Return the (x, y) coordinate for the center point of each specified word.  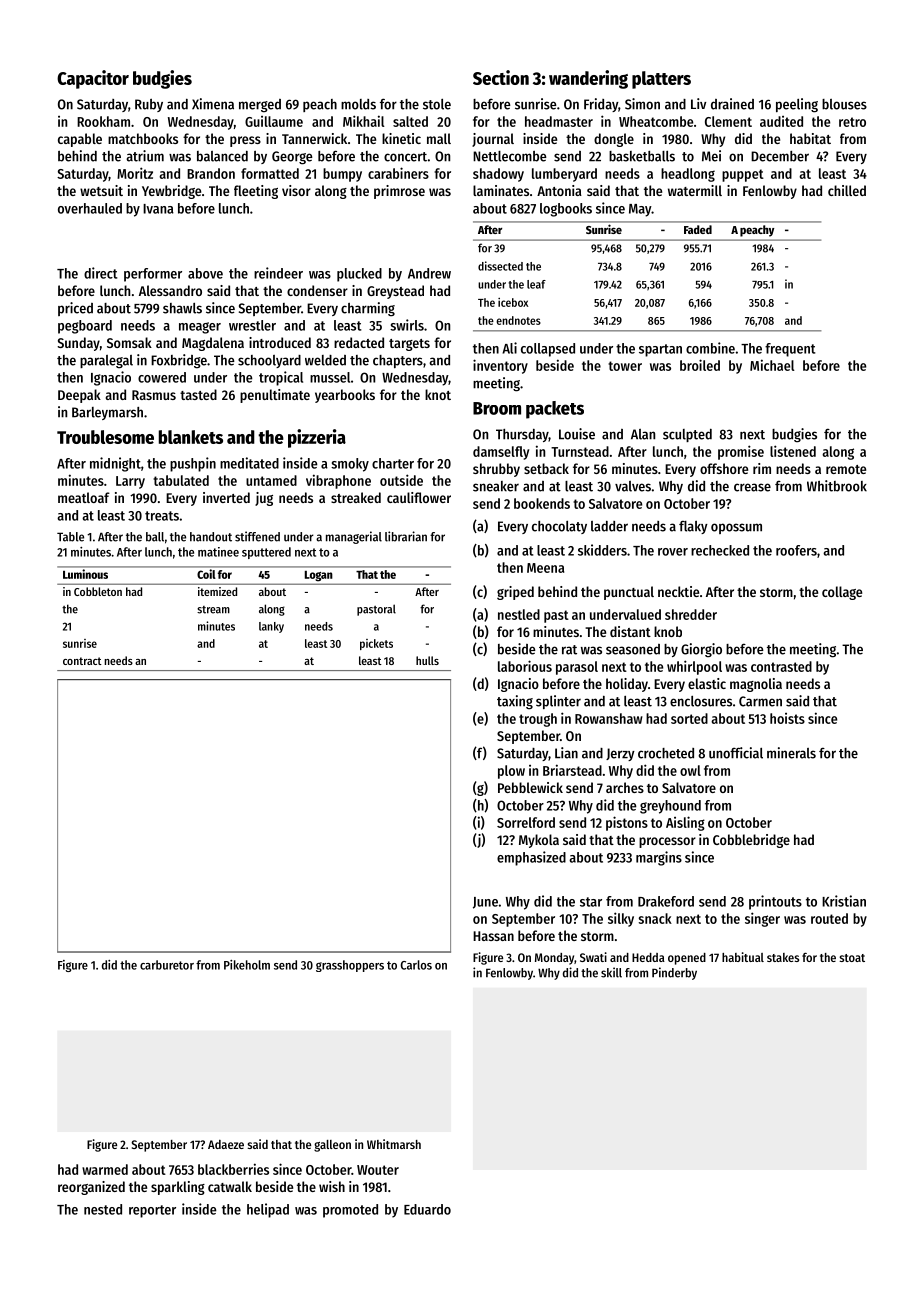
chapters (398, 361)
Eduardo (427, 1209)
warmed (105, 1169)
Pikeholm (247, 965)
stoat (852, 958)
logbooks (566, 210)
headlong (688, 175)
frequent (790, 350)
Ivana (158, 209)
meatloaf (84, 497)
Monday (554, 959)
